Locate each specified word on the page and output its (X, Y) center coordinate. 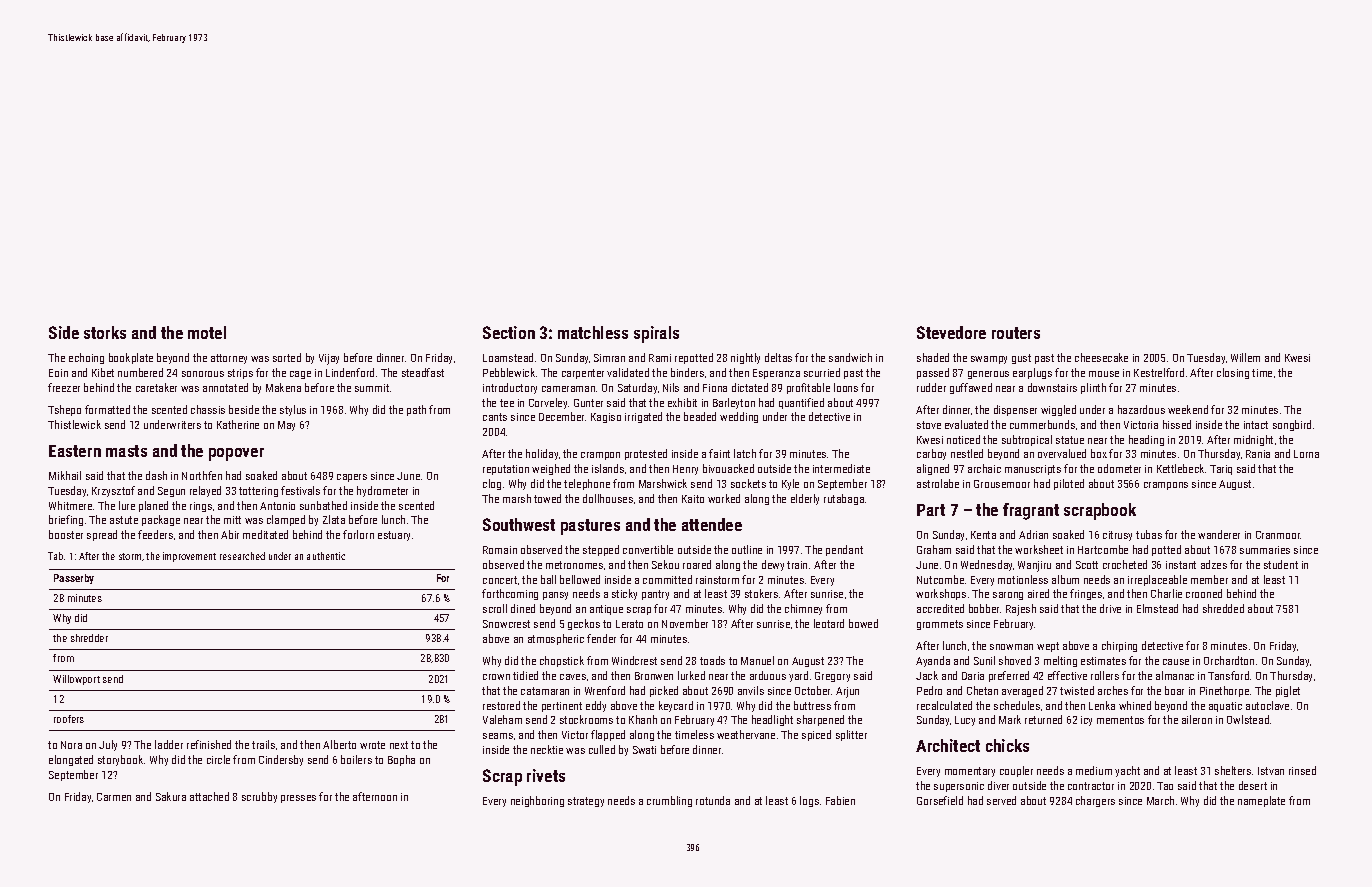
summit (372, 388)
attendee (712, 524)
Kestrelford (1159, 372)
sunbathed (323, 505)
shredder (89, 638)
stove (929, 425)
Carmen (114, 797)
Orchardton (1229, 660)
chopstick (562, 661)
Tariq (1221, 470)
